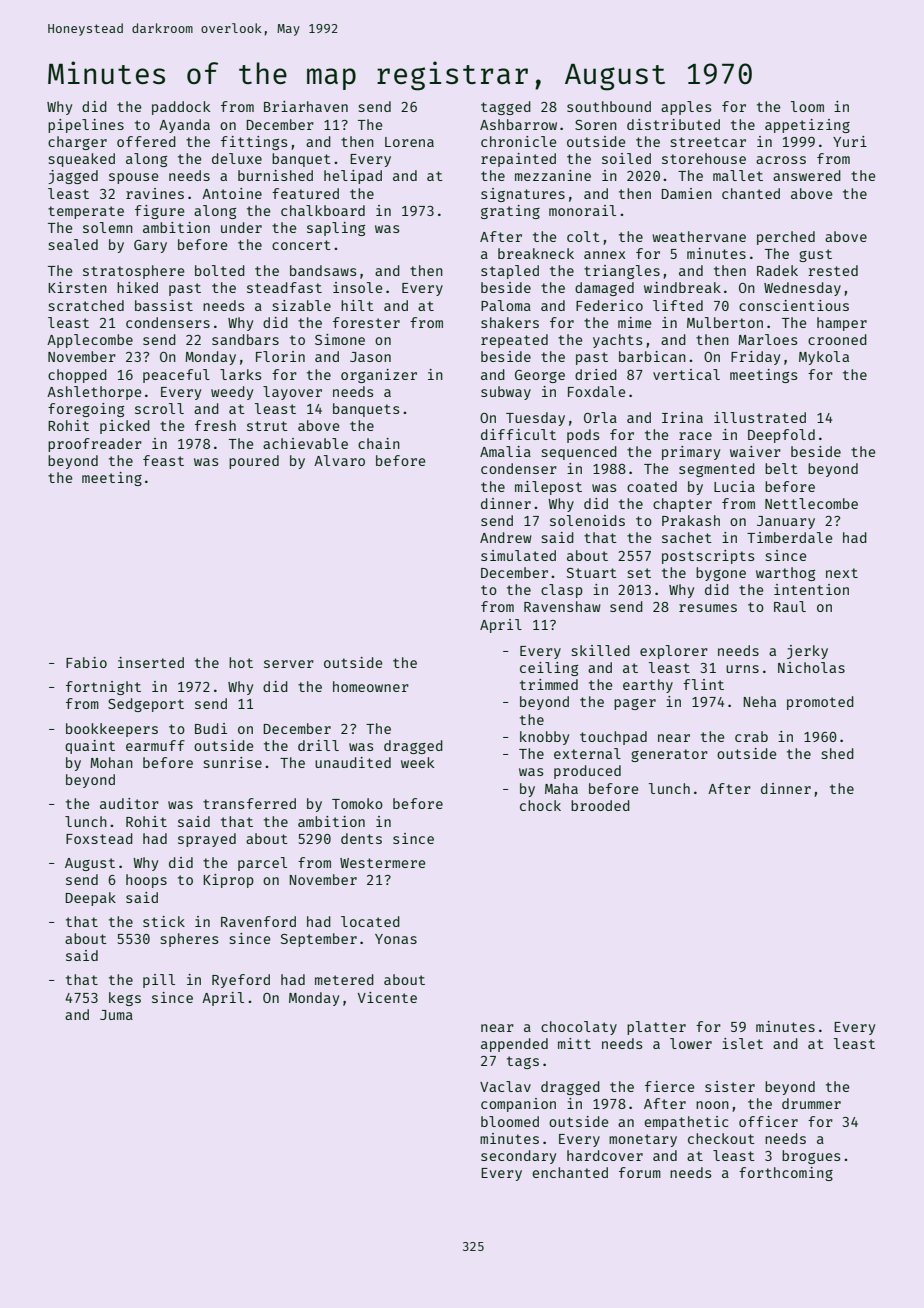 The height and width of the screenshot is (1308, 924). I want to click on helipad, so click(353, 177).
